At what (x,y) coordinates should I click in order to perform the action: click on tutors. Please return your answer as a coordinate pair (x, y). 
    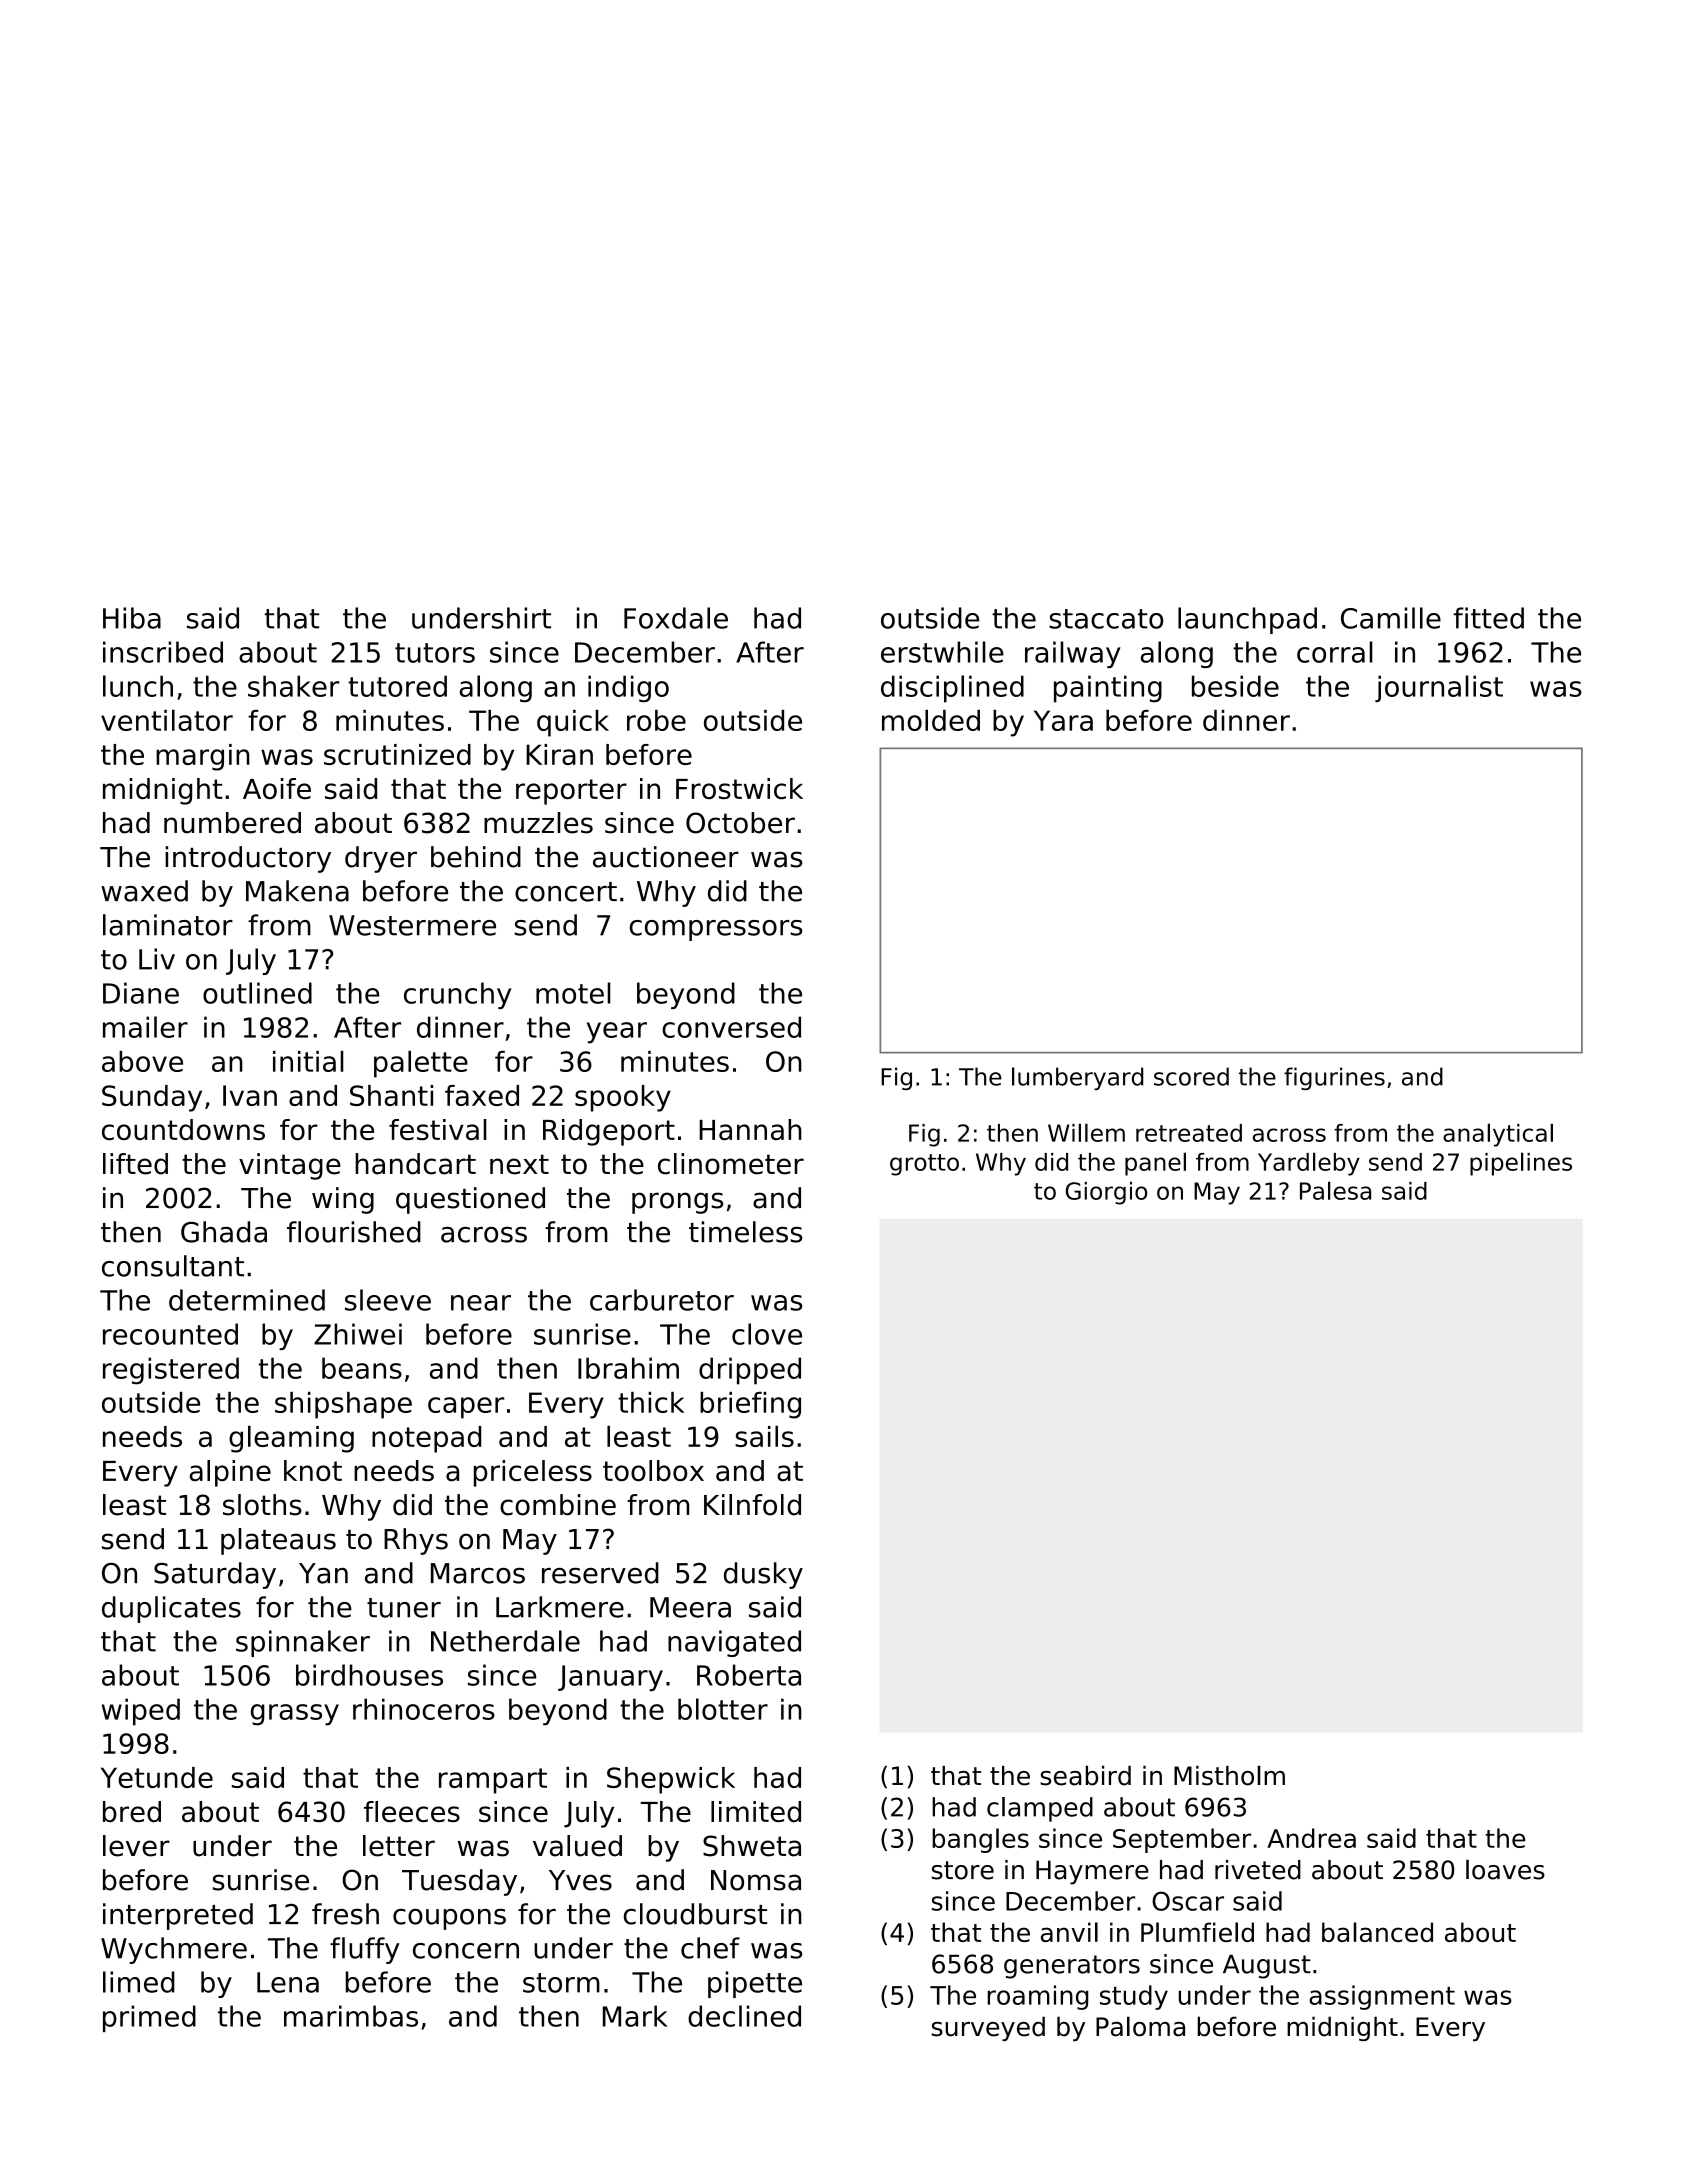
    Looking at the image, I should click on (435, 653).
